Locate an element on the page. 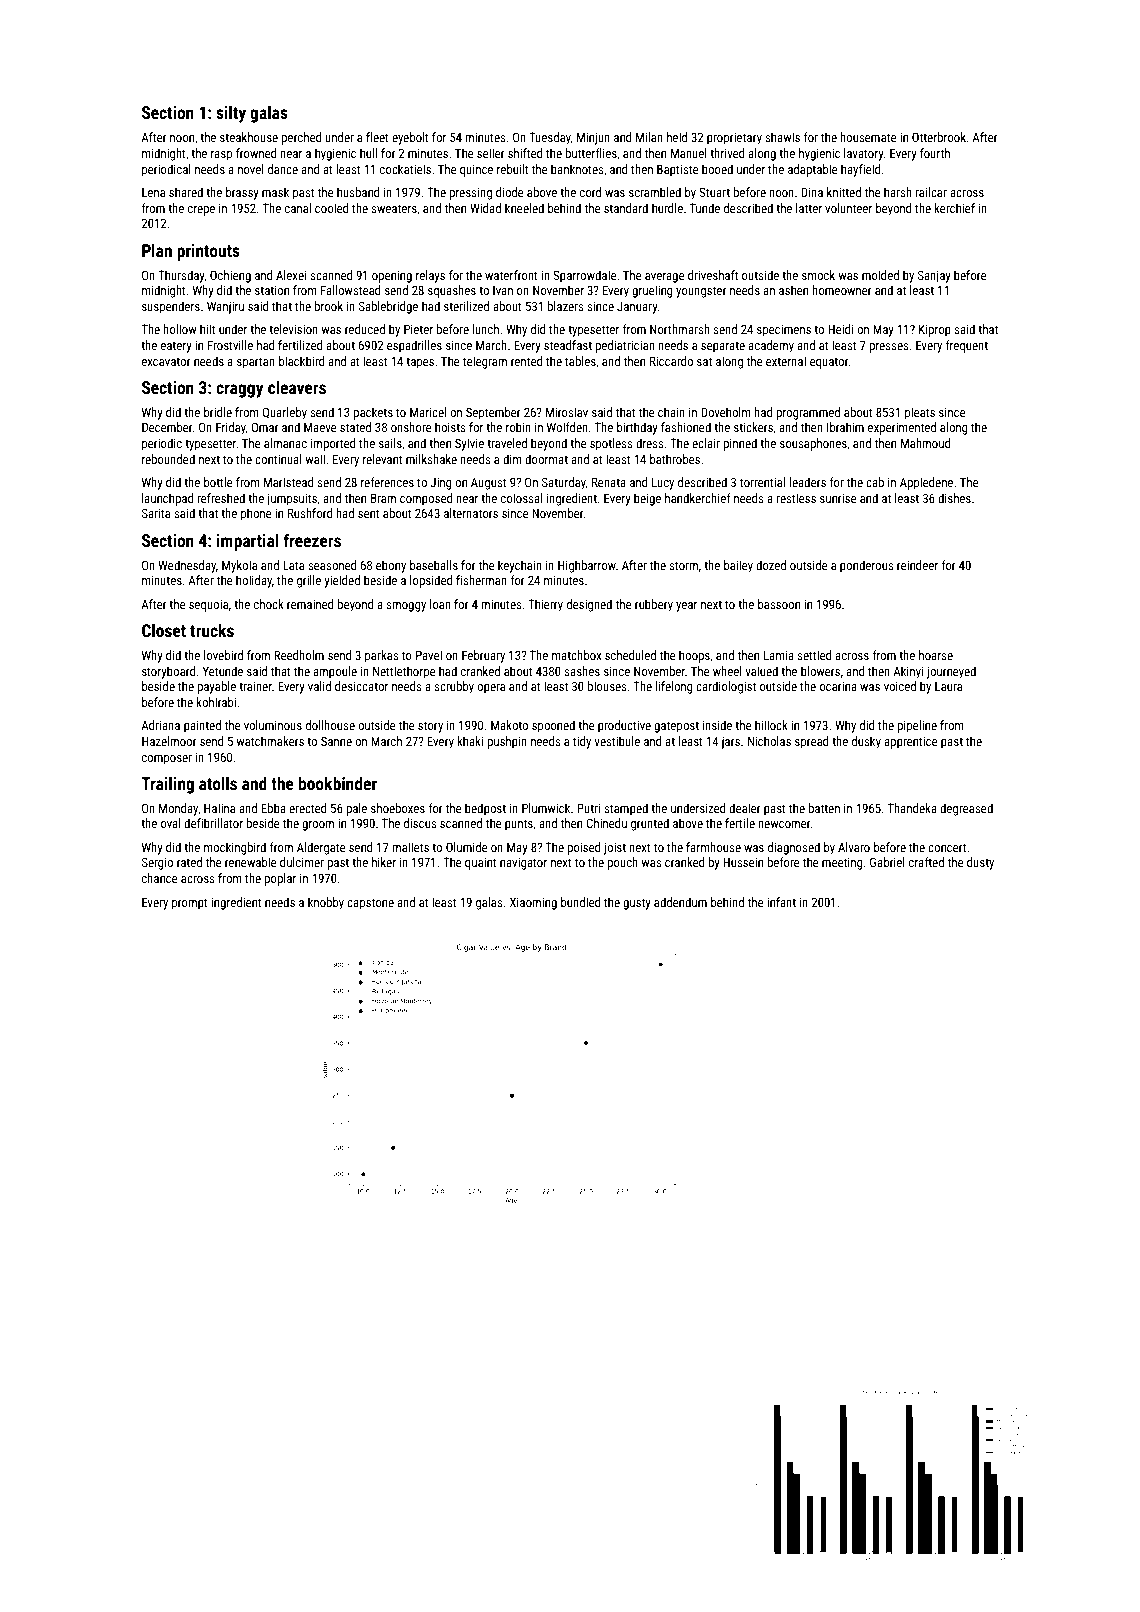 This page has width=1140, height=1612. khaki is located at coordinates (470, 741).
